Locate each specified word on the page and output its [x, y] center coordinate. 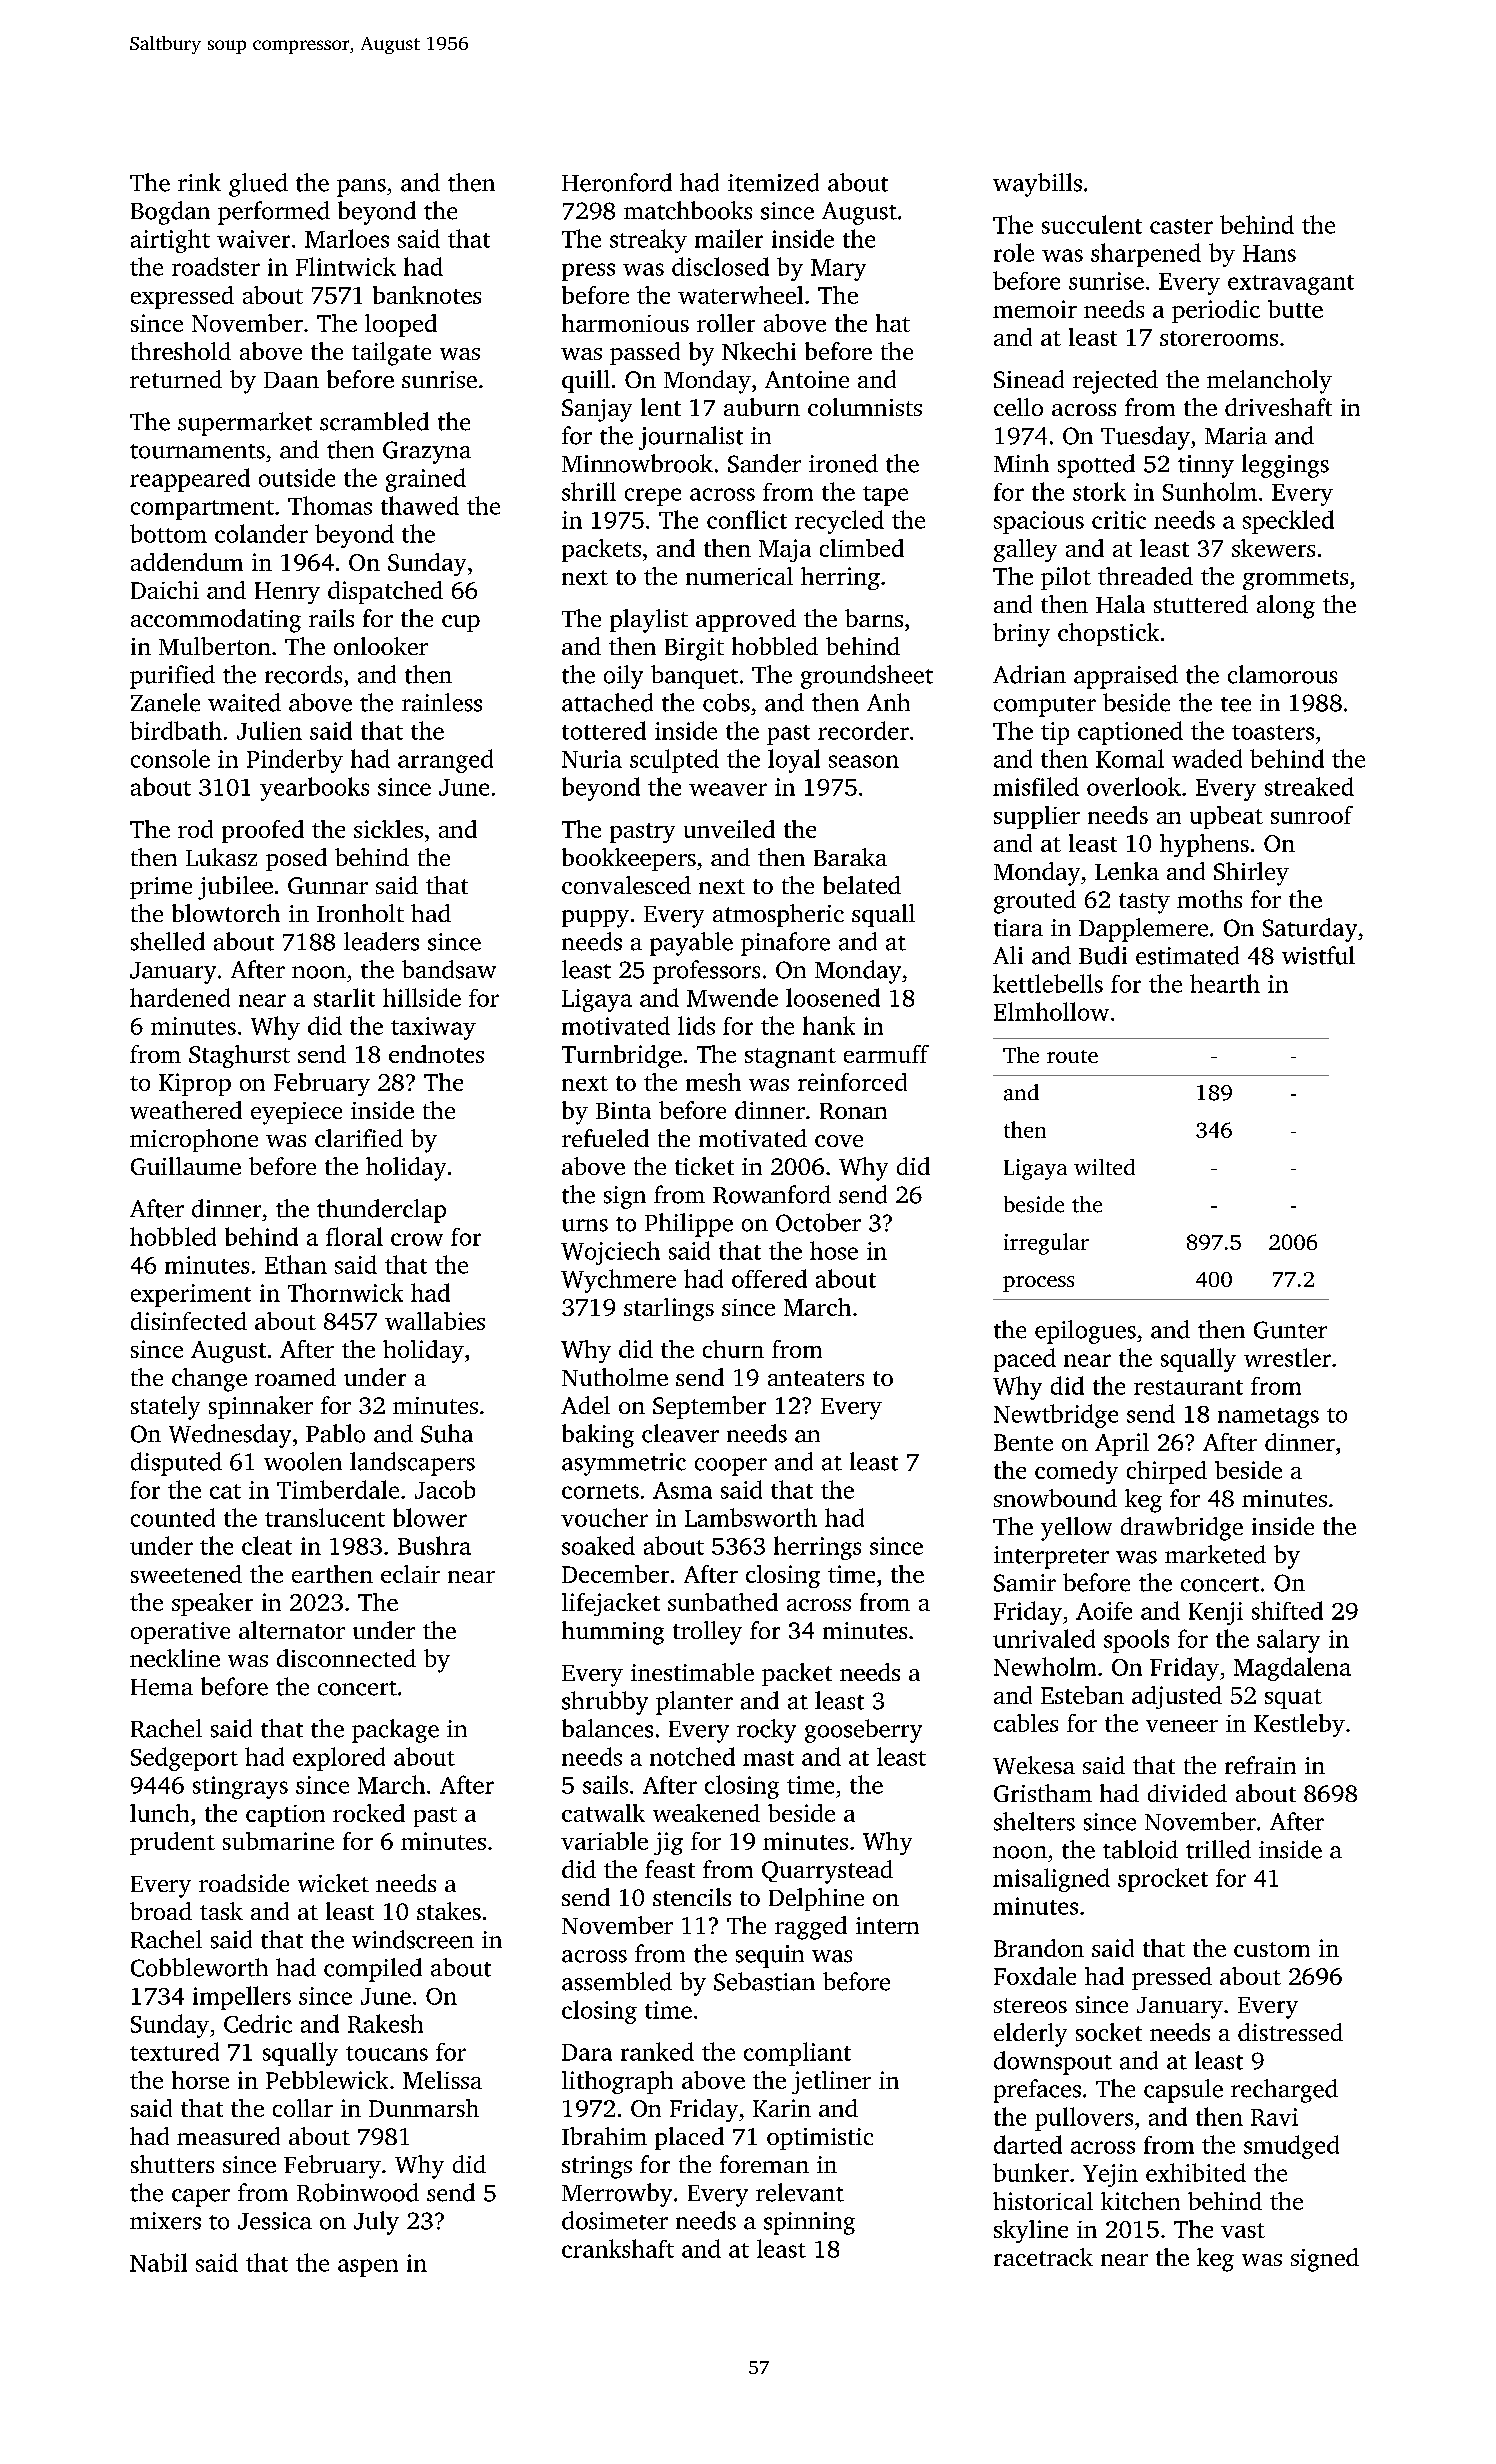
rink [199, 182]
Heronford [617, 182]
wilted [1104, 1167]
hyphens [1204, 845]
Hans [1269, 253]
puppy [595, 919]
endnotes [436, 1054]
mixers [165, 2221]
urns [585, 1225]
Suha [447, 1433]
